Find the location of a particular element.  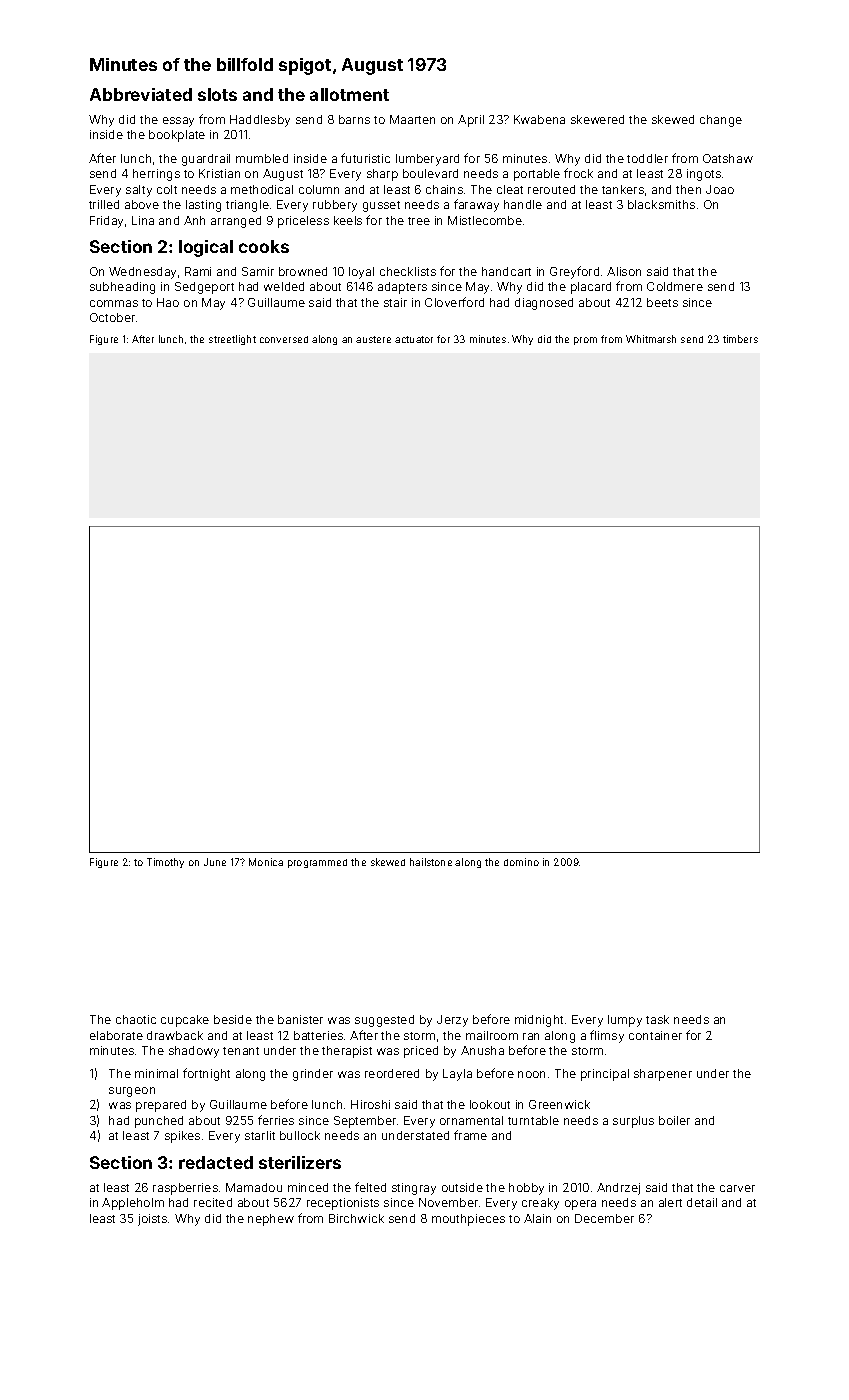

carver is located at coordinates (737, 1188).
